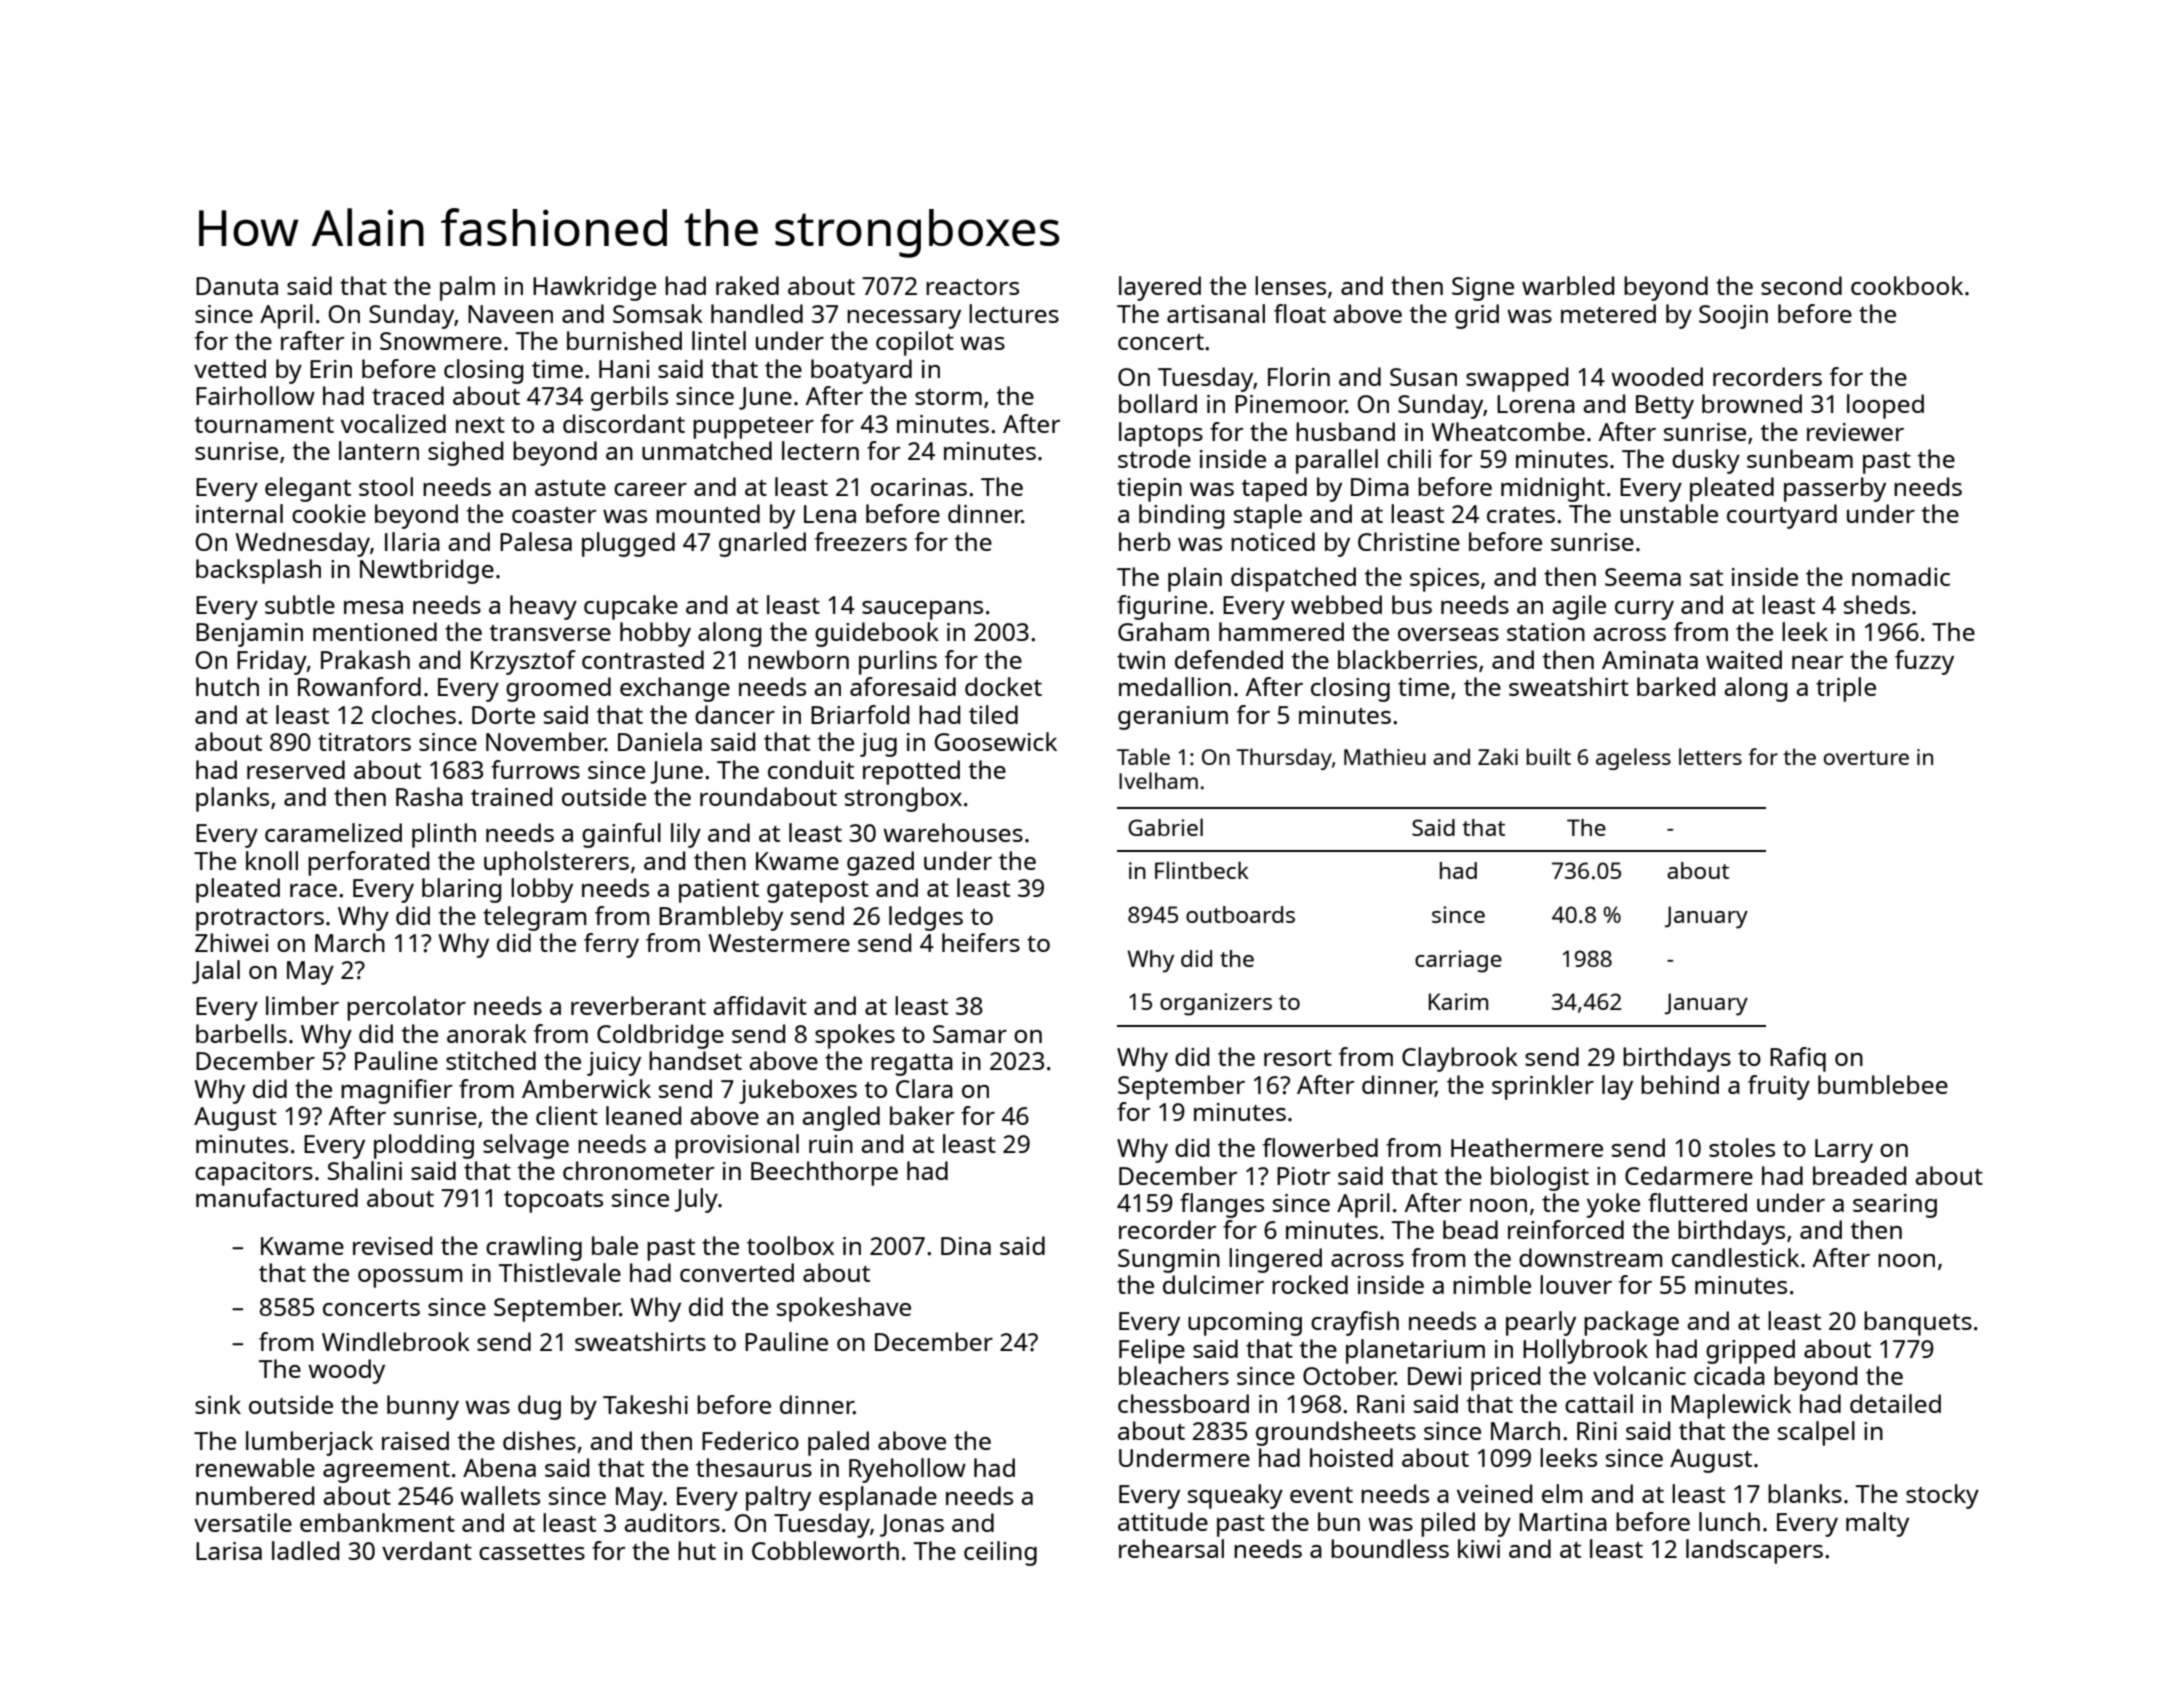 The image size is (2178, 1683). What do you see at coordinates (272, 860) in the screenshot?
I see `knoll` at bounding box center [272, 860].
